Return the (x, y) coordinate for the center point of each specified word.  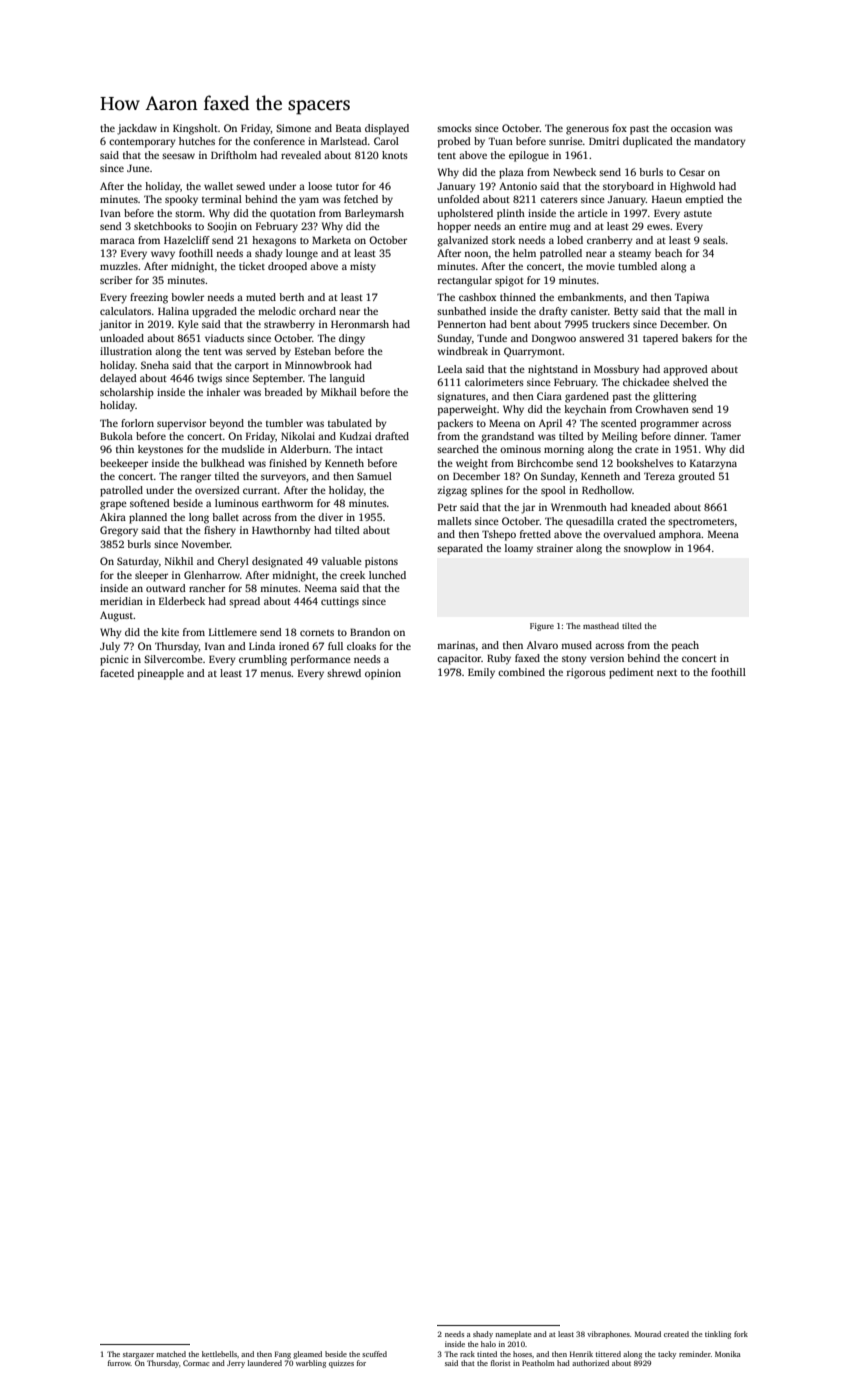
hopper (454, 227)
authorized (590, 1363)
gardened (587, 397)
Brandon (370, 632)
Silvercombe (173, 659)
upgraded (214, 312)
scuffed (374, 1354)
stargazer (138, 1355)
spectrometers (701, 523)
